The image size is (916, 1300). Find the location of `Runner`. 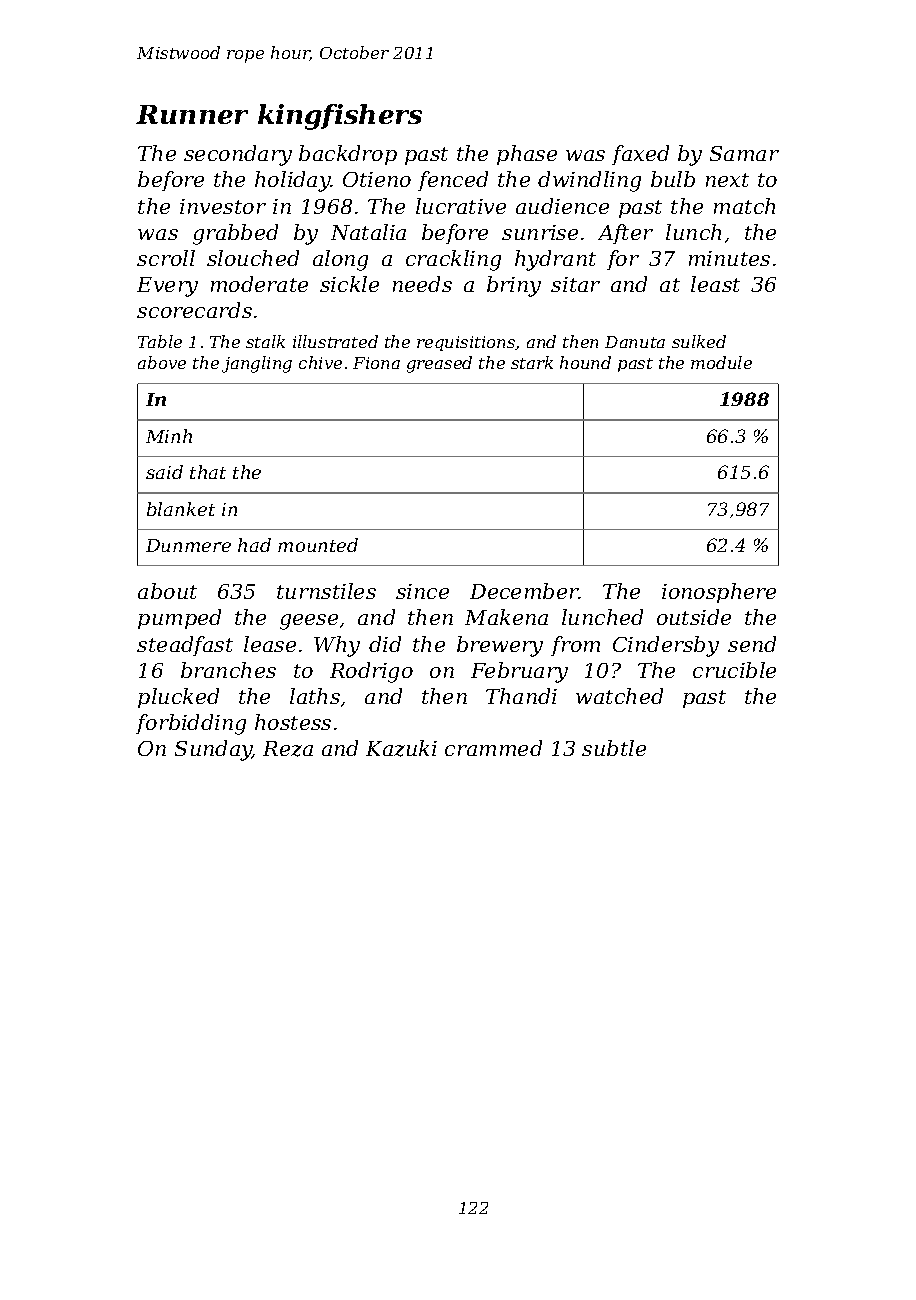

Runner is located at coordinates (192, 114).
